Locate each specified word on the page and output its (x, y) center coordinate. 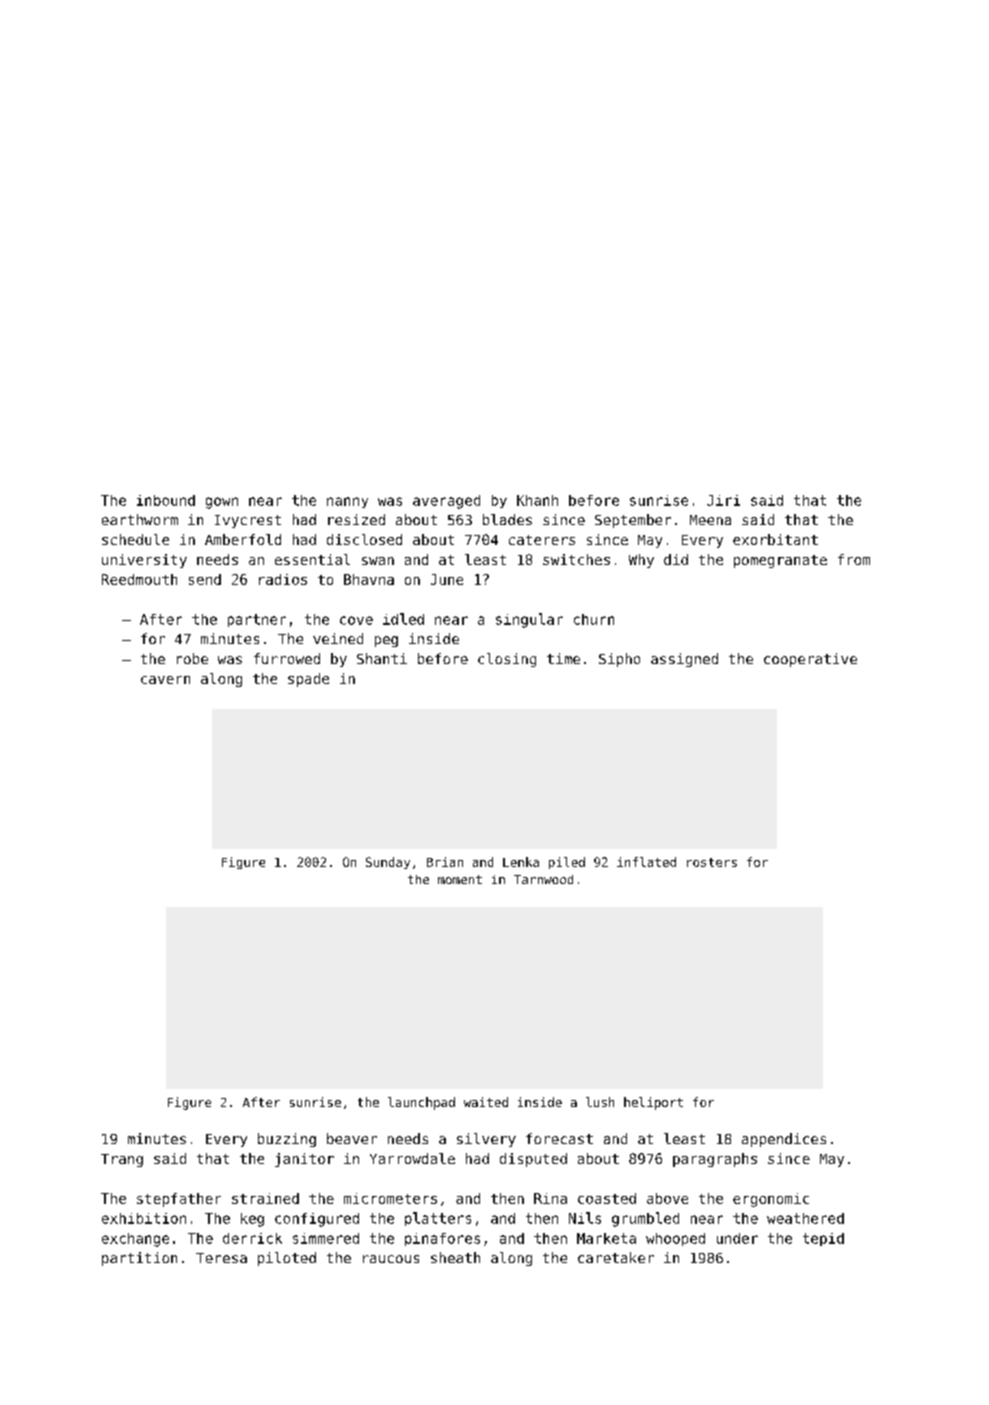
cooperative (810, 660)
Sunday (388, 863)
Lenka (521, 862)
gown (222, 503)
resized (356, 519)
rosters (712, 862)
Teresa (221, 1258)
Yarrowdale (412, 1158)
